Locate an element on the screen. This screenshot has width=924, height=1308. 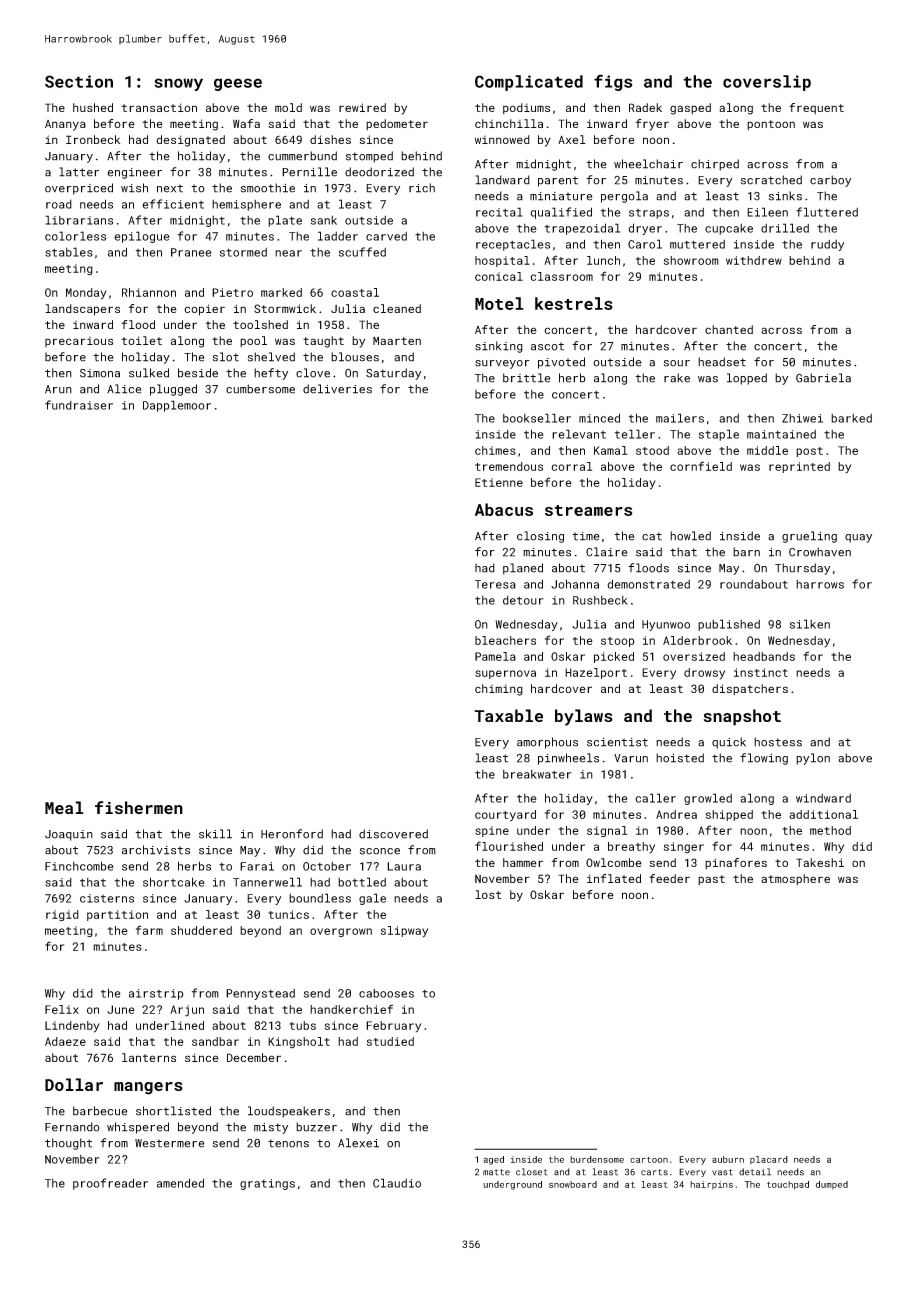
mailers is located at coordinates (680, 418).
